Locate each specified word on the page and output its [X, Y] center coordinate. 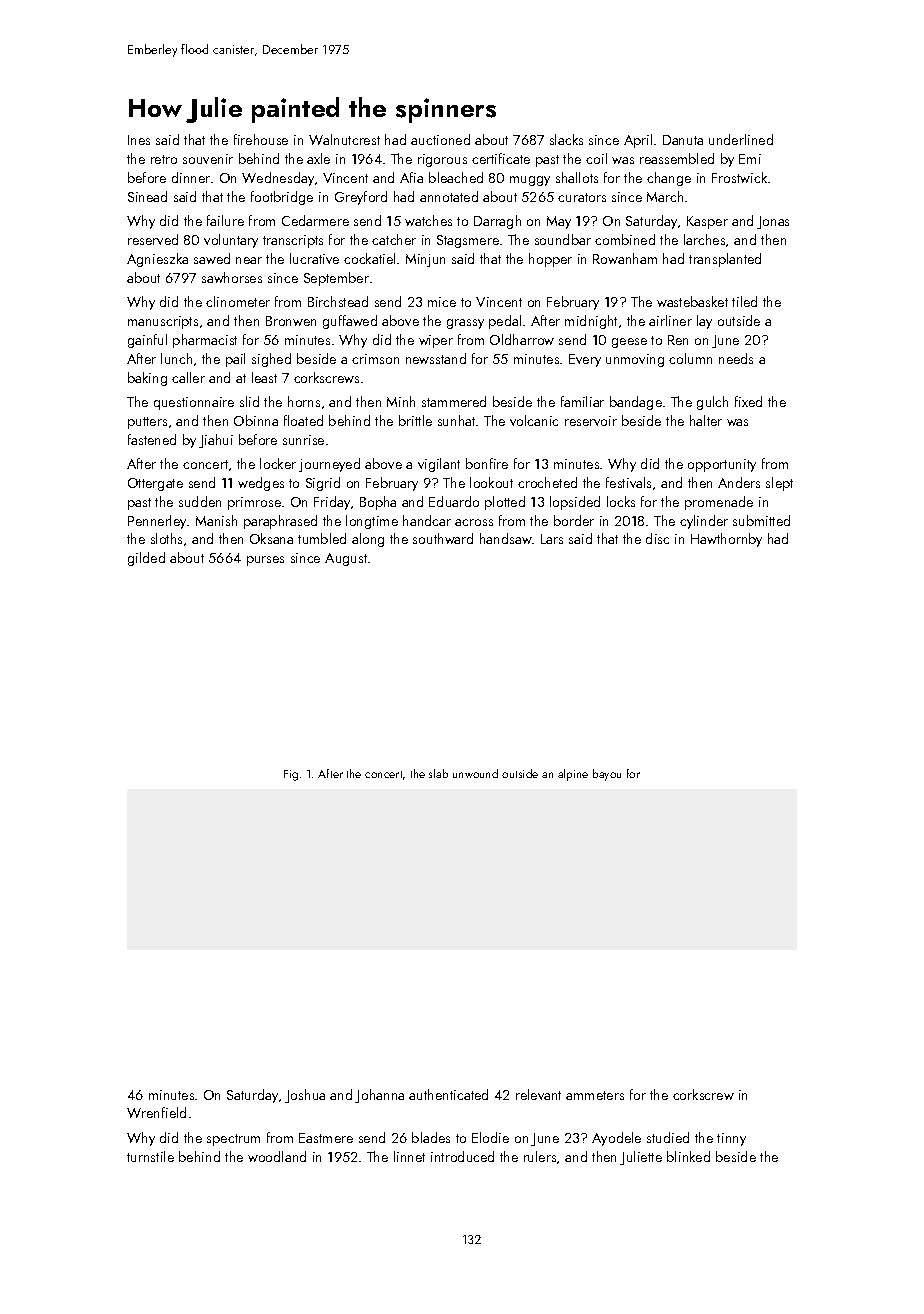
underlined [741, 139]
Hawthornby [726, 540]
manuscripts [163, 322]
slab [438, 773]
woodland [277, 1156]
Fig [291, 775]
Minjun [425, 260]
